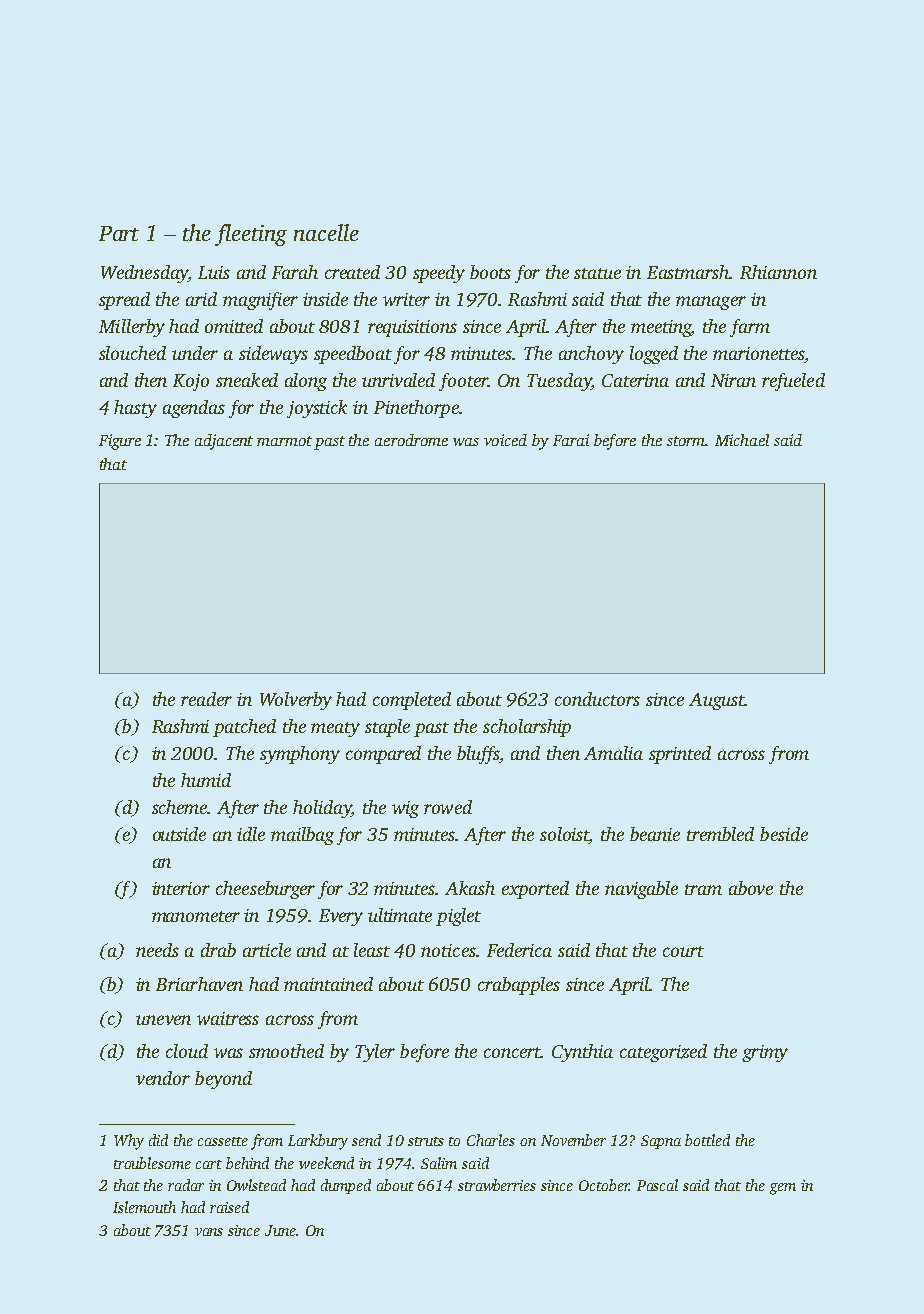 Image resolution: width=924 pixels, height=1314 pixels. I want to click on boots, so click(490, 272).
